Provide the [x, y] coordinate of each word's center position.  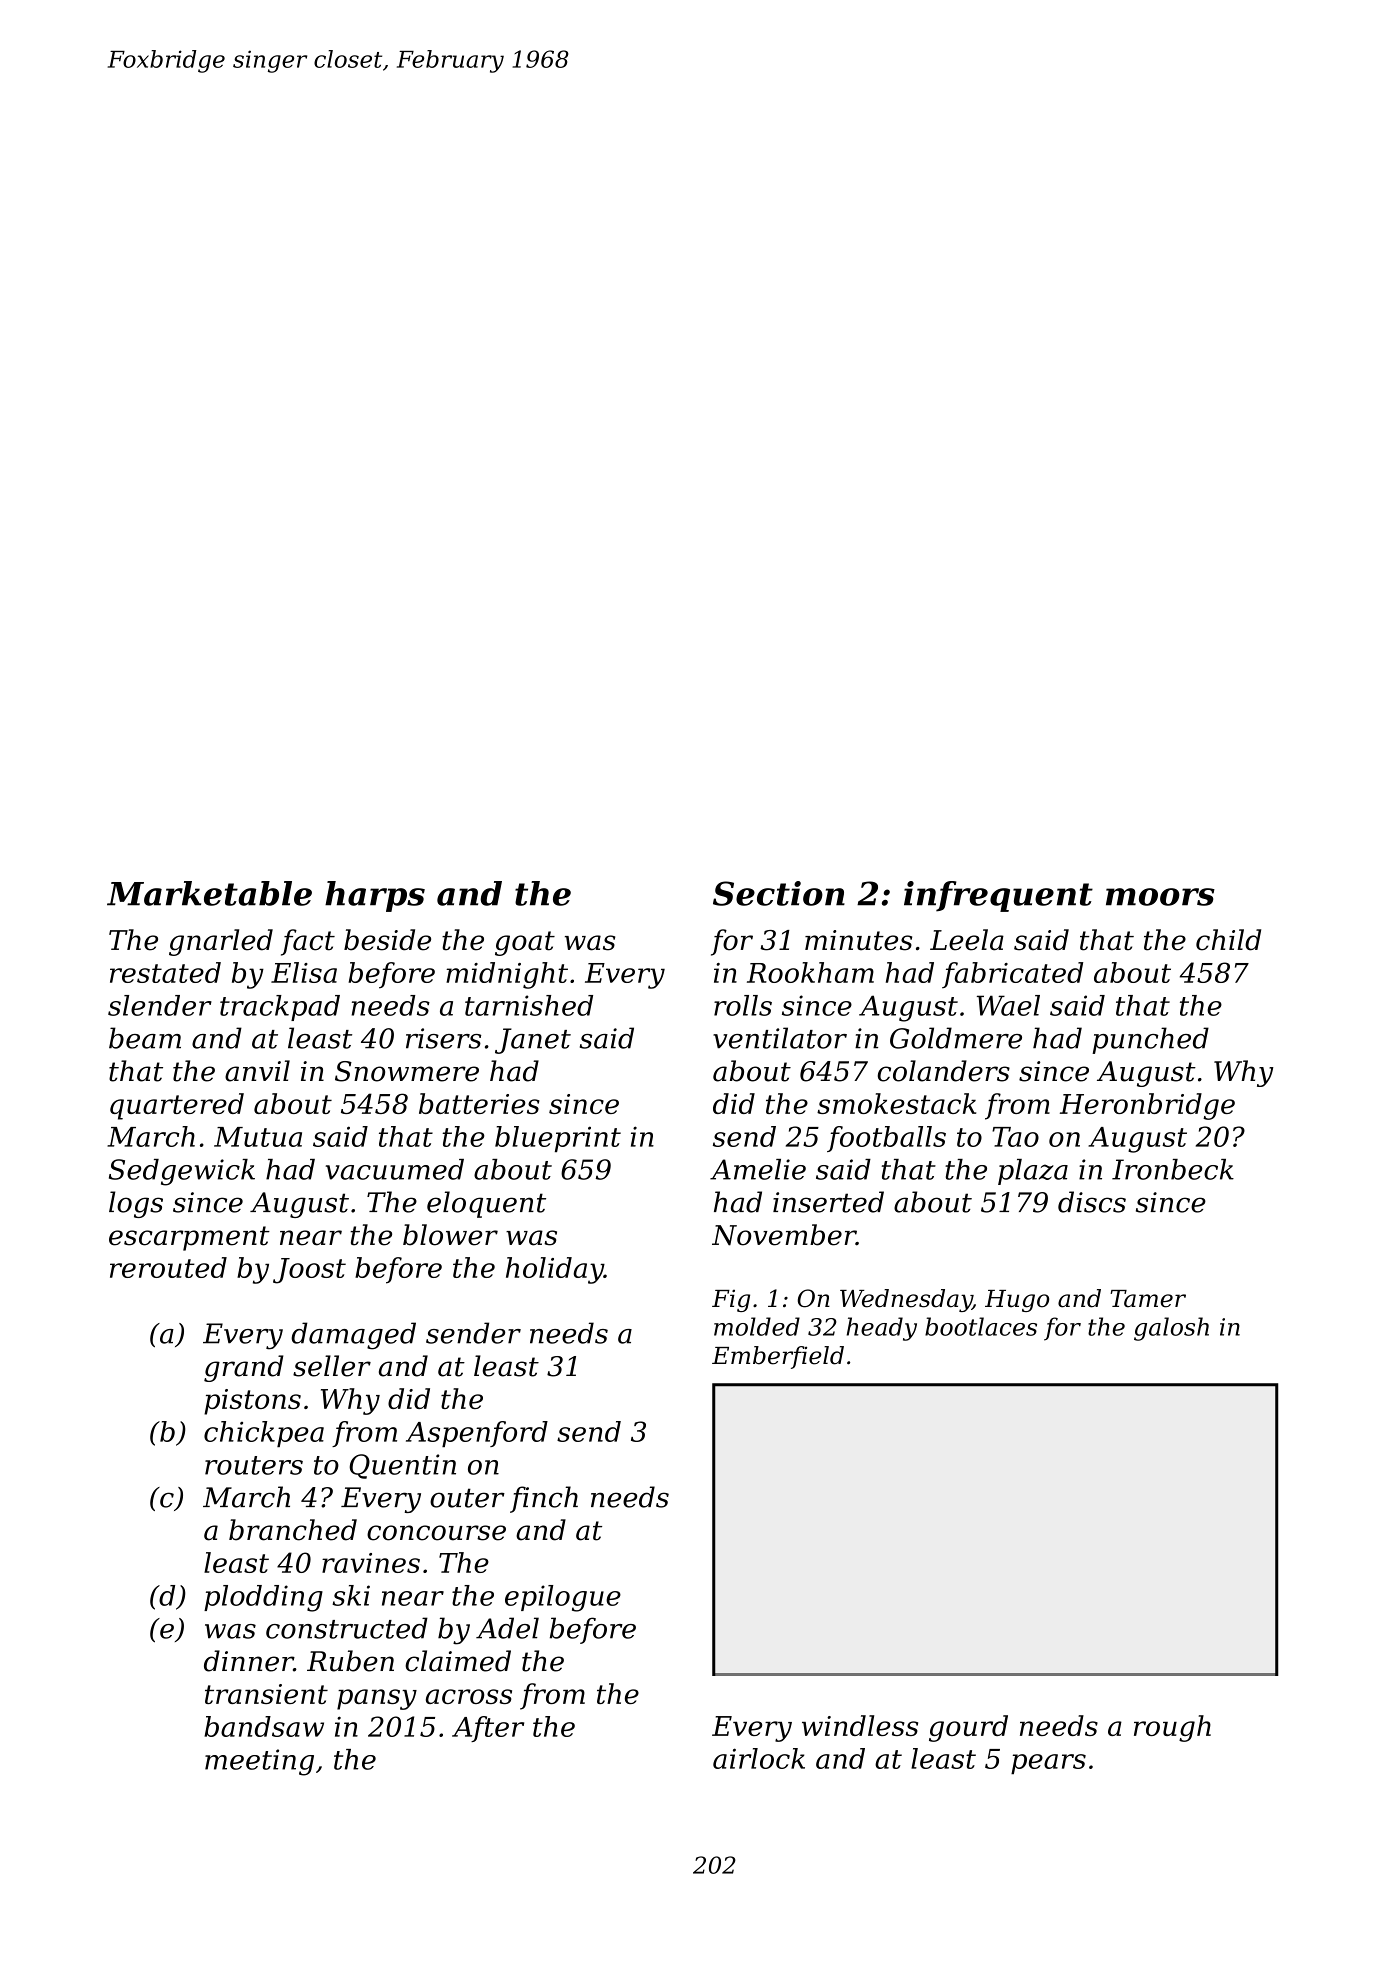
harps [375, 896]
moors [1160, 897]
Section [779, 893]
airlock [759, 1758]
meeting [259, 1762]
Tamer [1148, 1299]
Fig [731, 1301]
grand [244, 1368]
